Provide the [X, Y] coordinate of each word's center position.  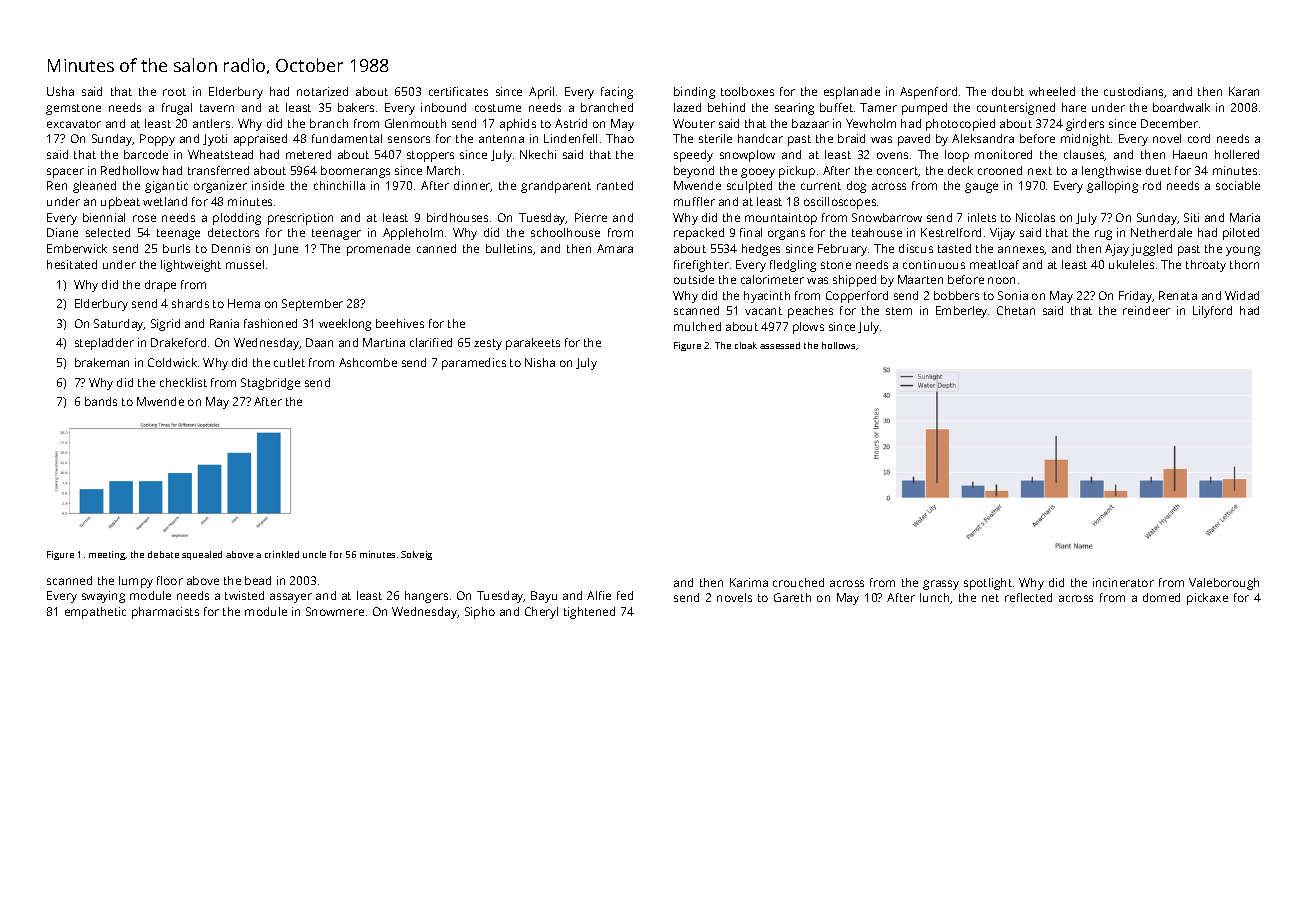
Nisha [540, 362]
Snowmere [335, 611]
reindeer [1146, 310]
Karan [1244, 91]
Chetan [1016, 310]
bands [101, 401]
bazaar [810, 123]
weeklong [345, 325]
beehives [400, 323]
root [174, 92]
